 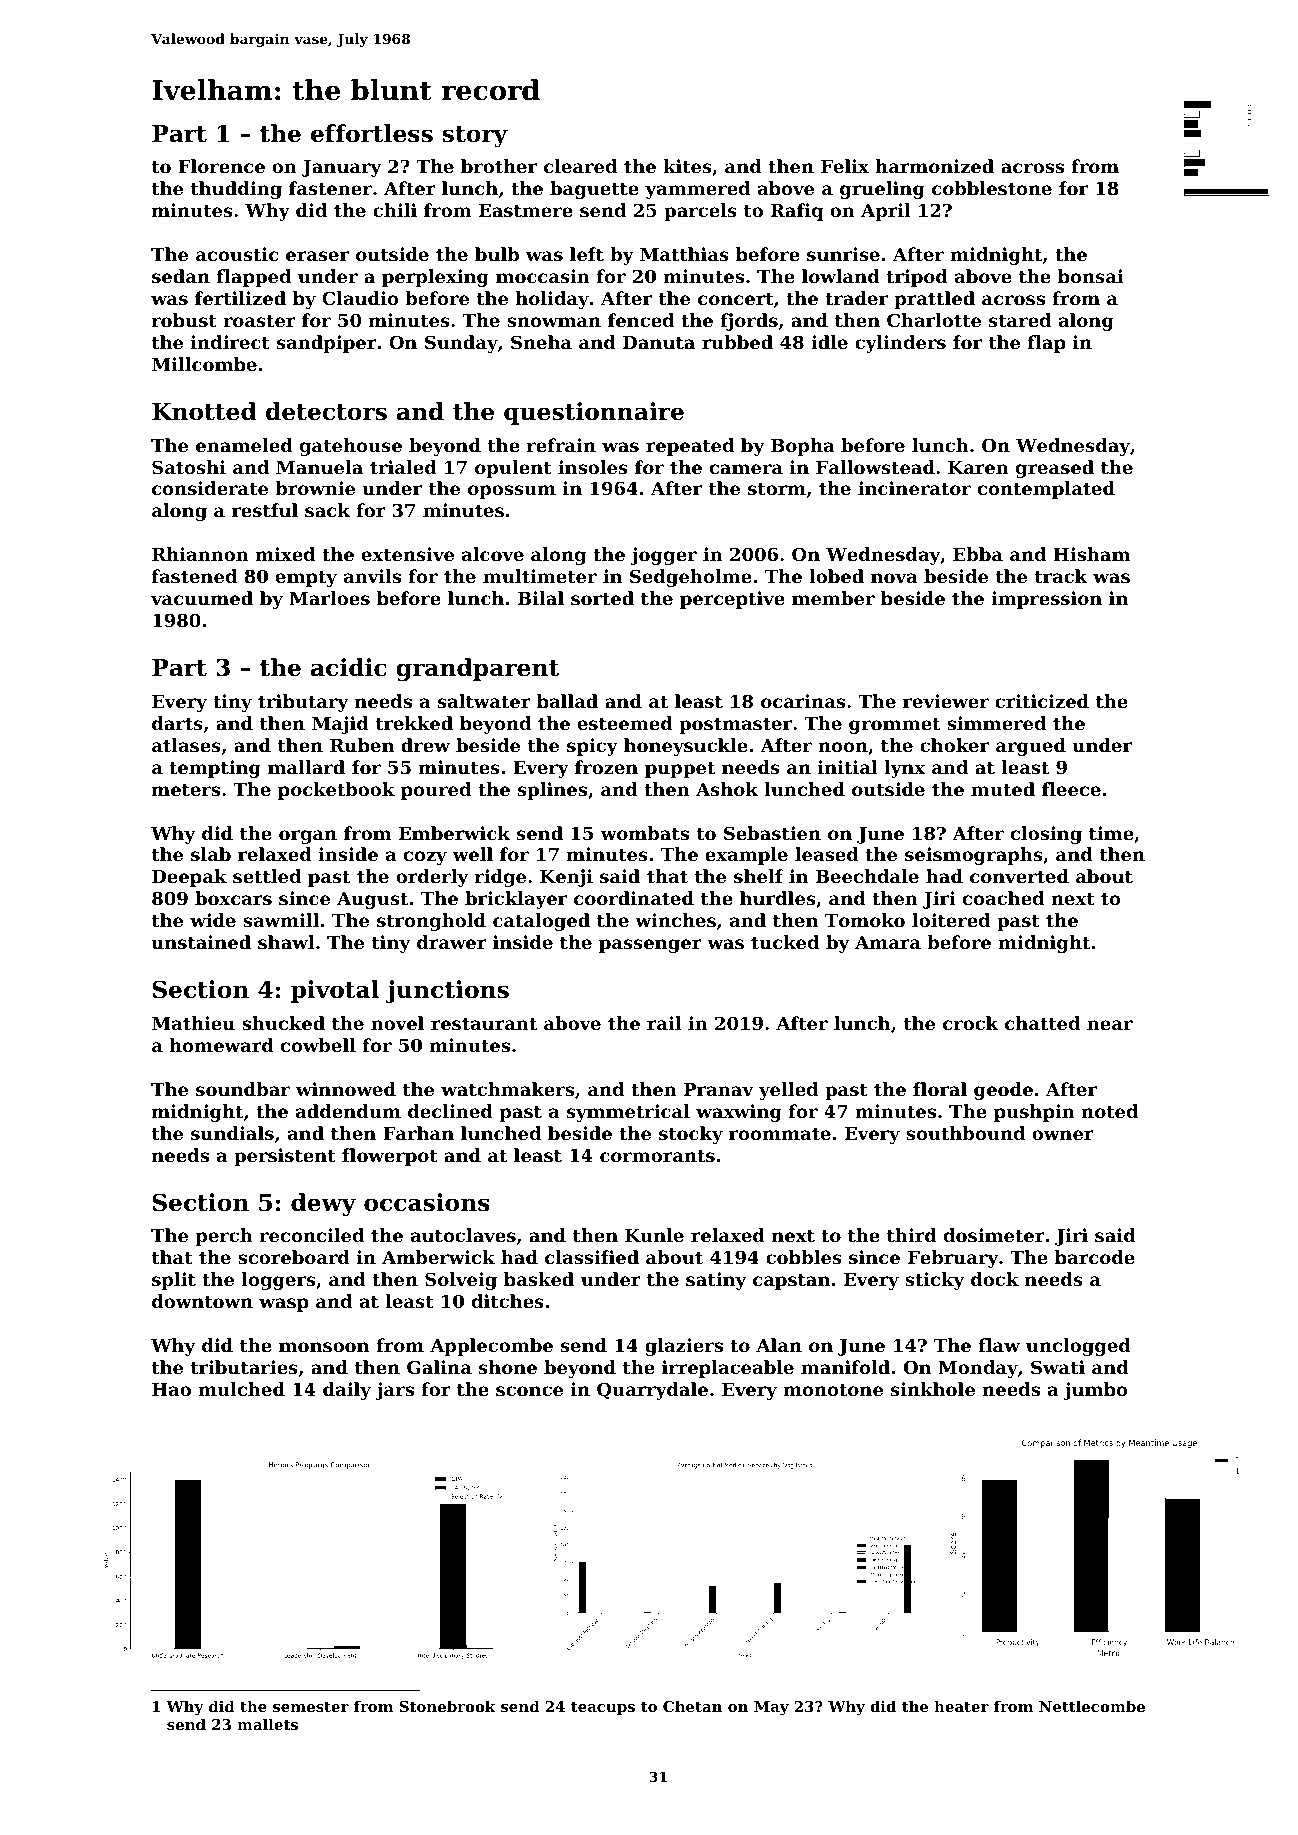 What do you see at coordinates (372, 133) in the screenshot?
I see `effortless` at bounding box center [372, 133].
